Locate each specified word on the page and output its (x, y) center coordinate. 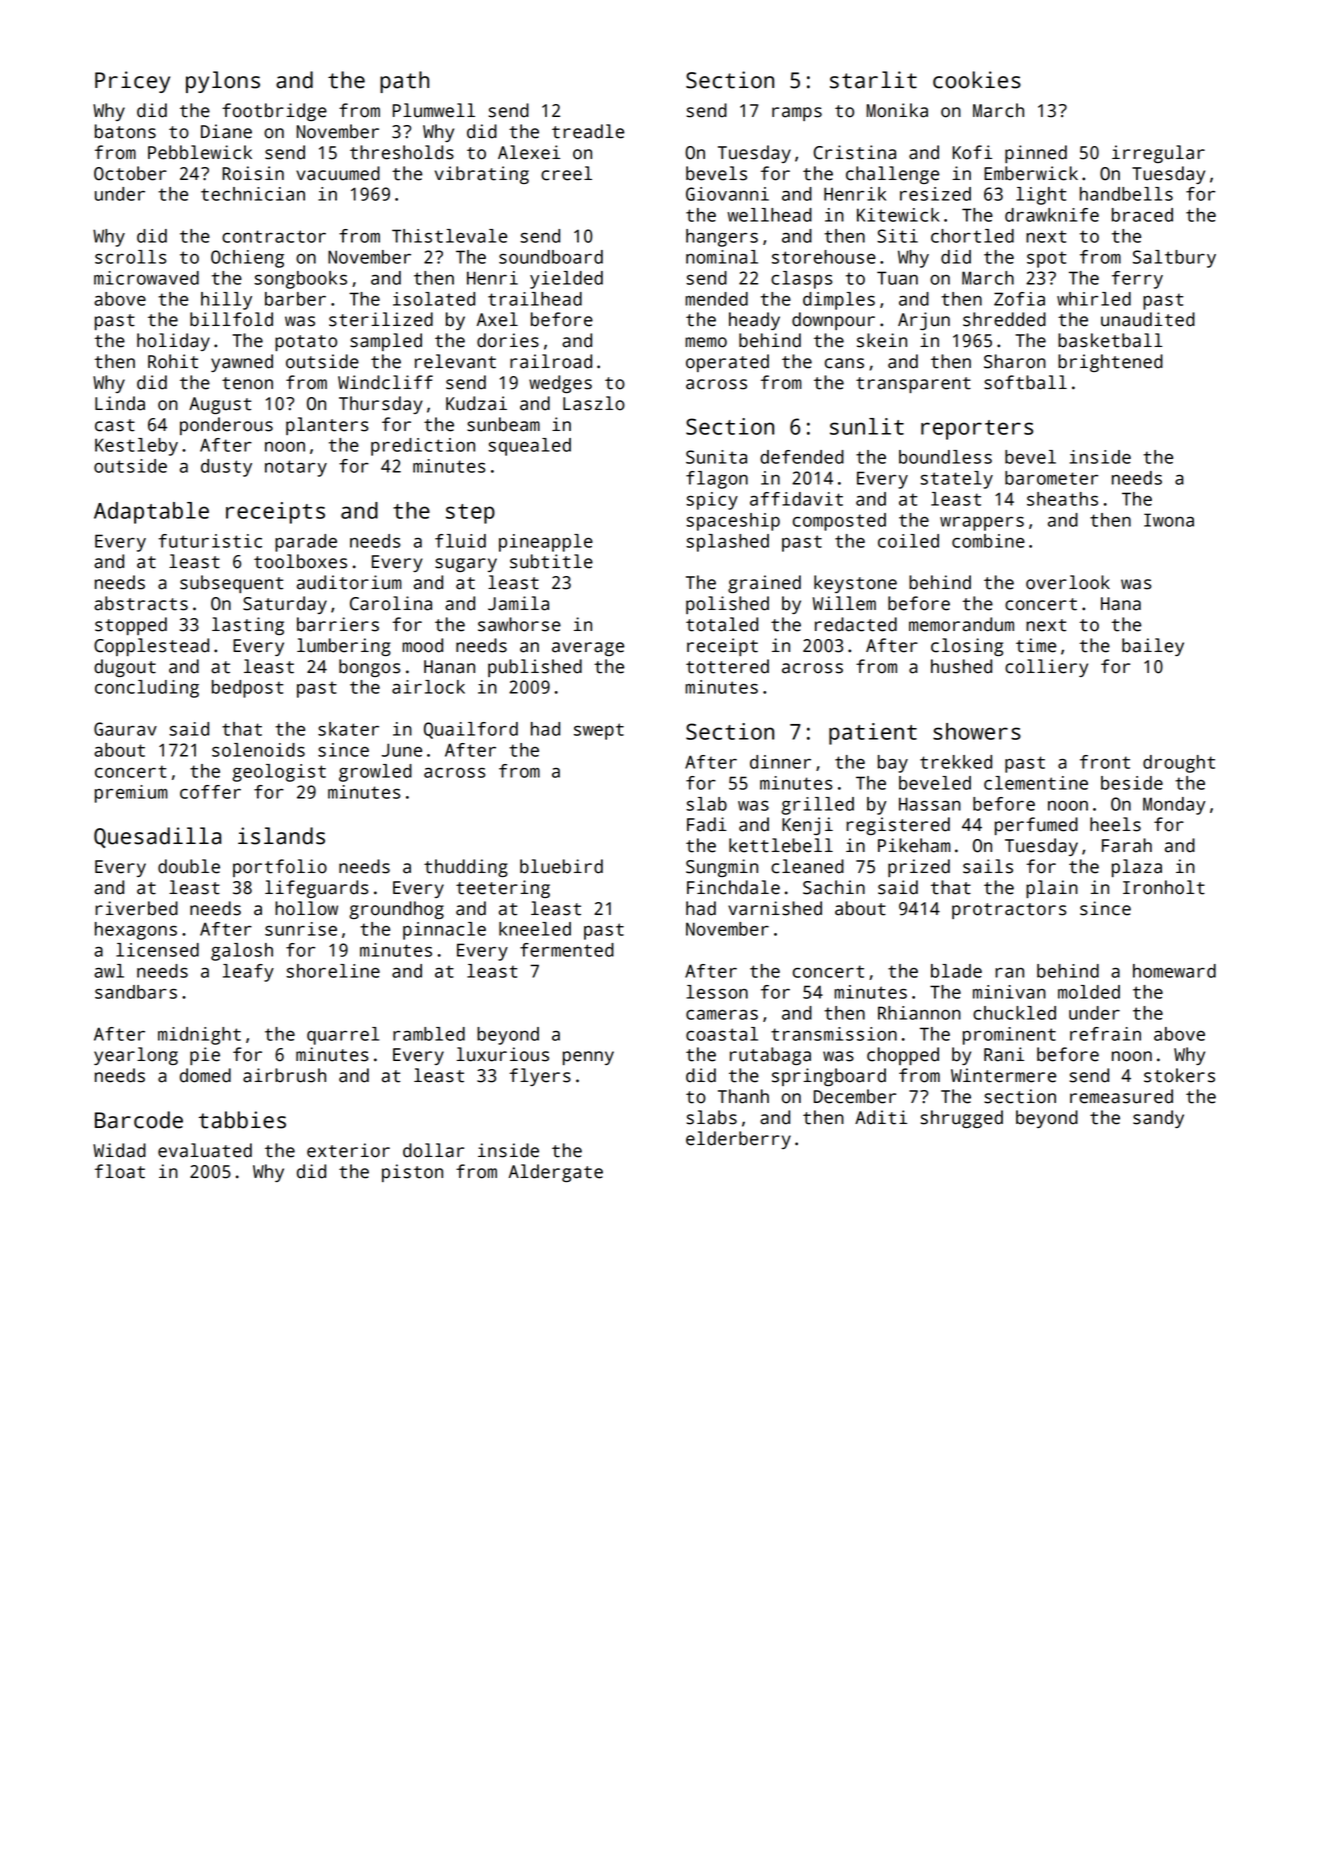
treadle (588, 131)
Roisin (253, 173)
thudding (466, 868)
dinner (780, 762)
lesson (717, 992)
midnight (199, 1036)
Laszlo (594, 403)
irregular (1158, 154)
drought (1179, 764)
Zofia (1019, 299)
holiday (173, 342)
